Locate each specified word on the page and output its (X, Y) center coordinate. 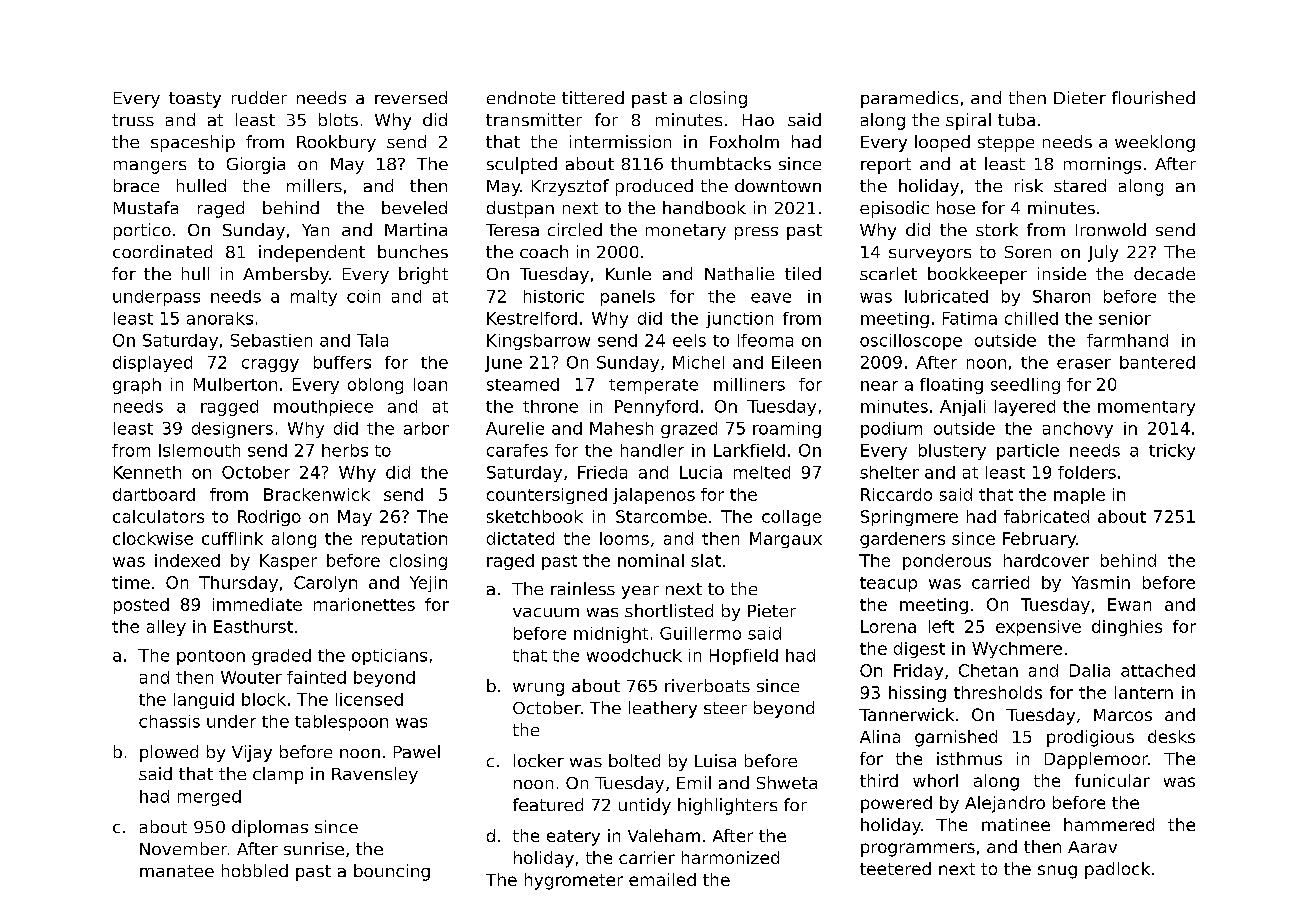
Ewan (1129, 604)
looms (624, 538)
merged (209, 798)
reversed (411, 97)
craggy (270, 365)
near (879, 386)
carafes (517, 450)
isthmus (969, 758)
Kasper (288, 562)
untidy (645, 806)
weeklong (1155, 143)
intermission (620, 141)
